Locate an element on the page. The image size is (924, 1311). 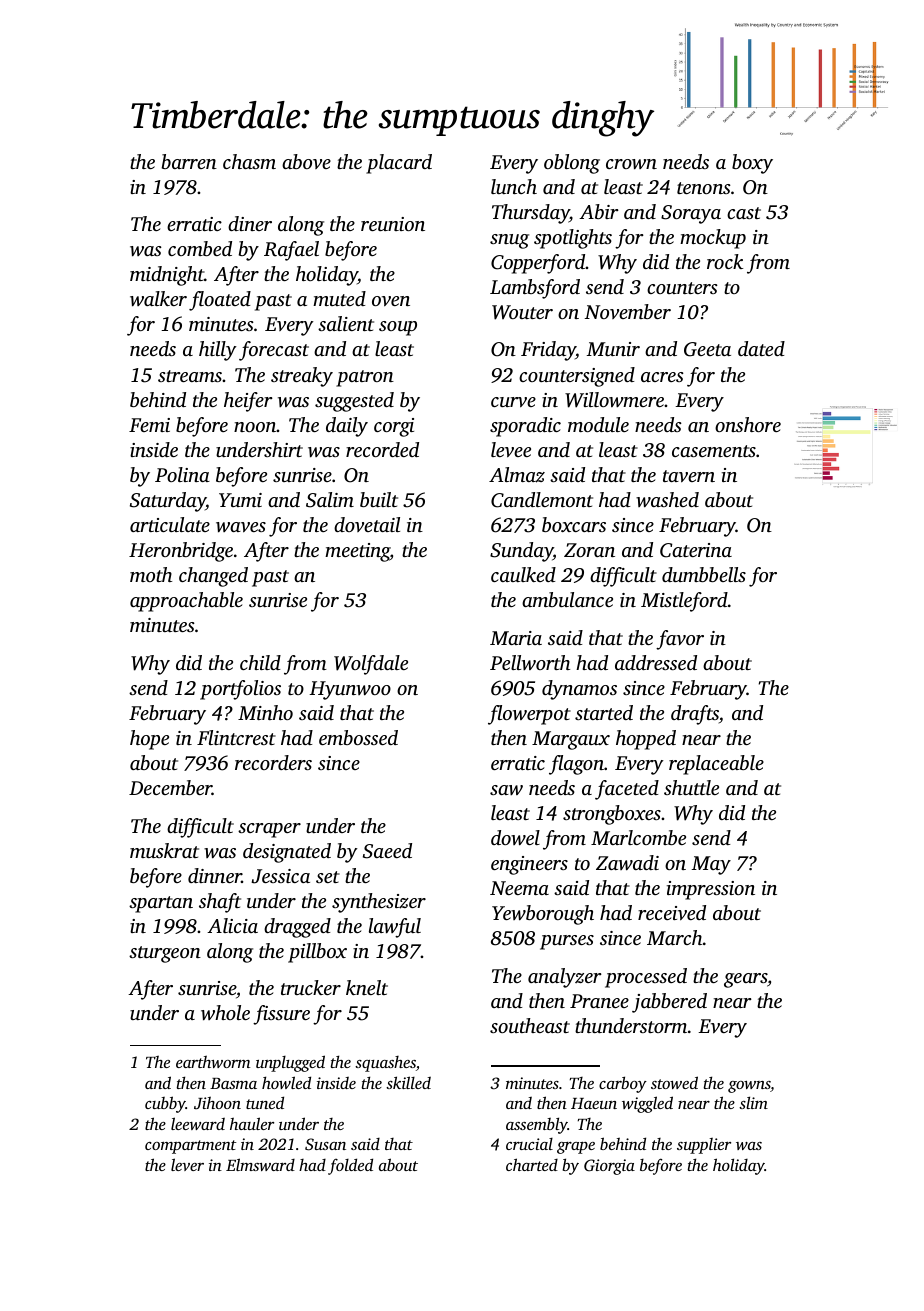
curve is located at coordinates (513, 402).
